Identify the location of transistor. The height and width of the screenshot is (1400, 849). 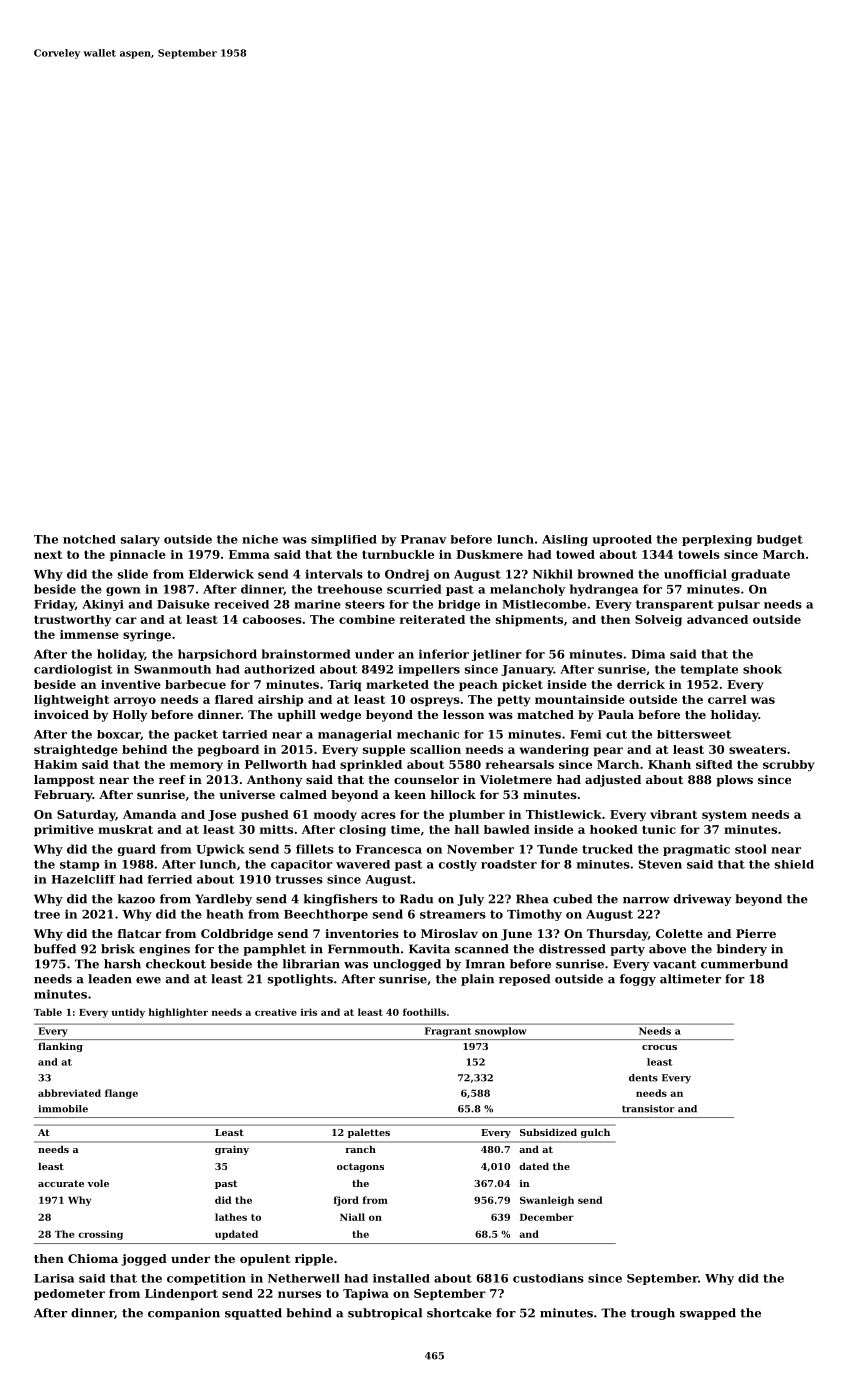
(648, 1109).
